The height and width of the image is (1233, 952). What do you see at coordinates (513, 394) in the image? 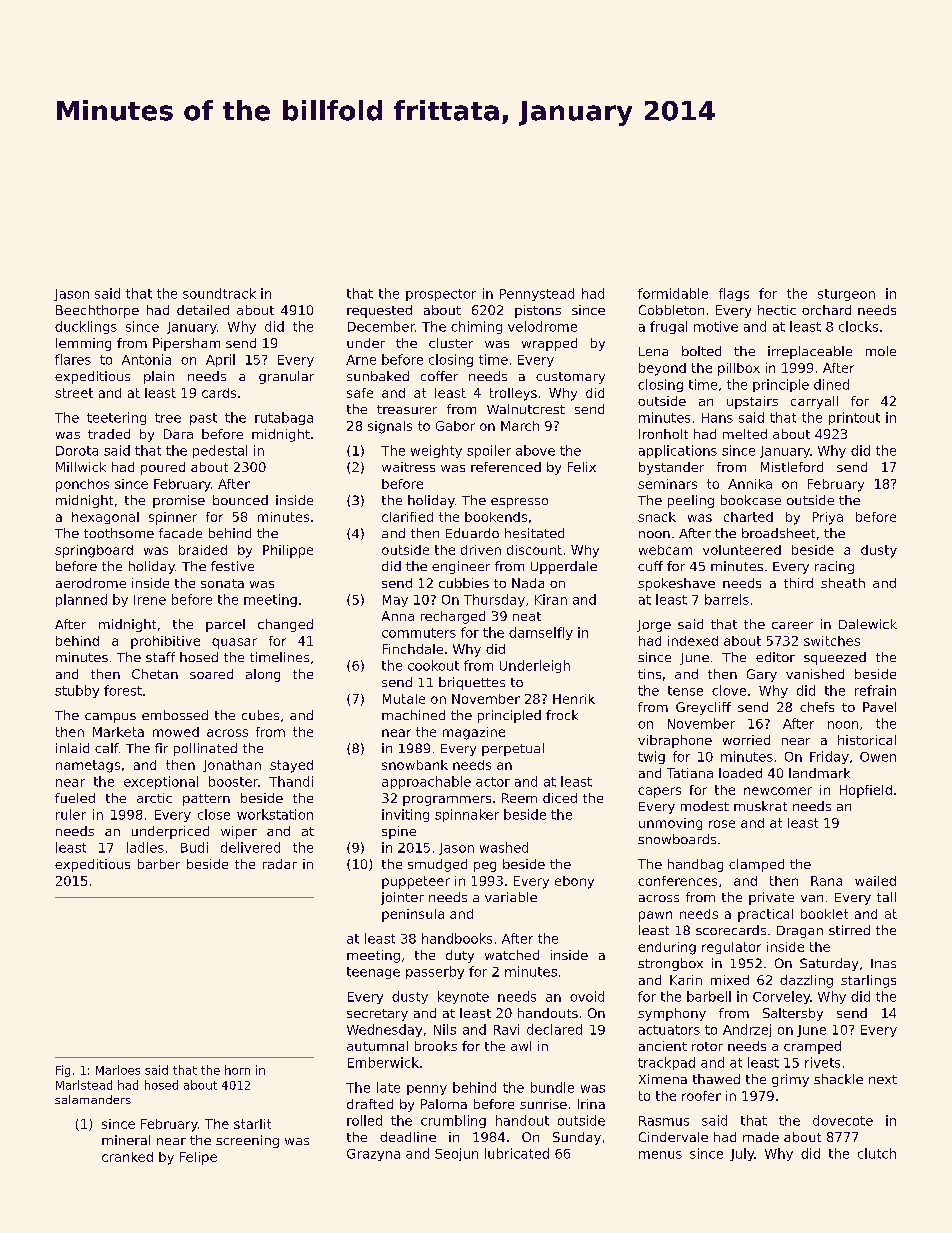
I see `trolleys` at bounding box center [513, 394].
